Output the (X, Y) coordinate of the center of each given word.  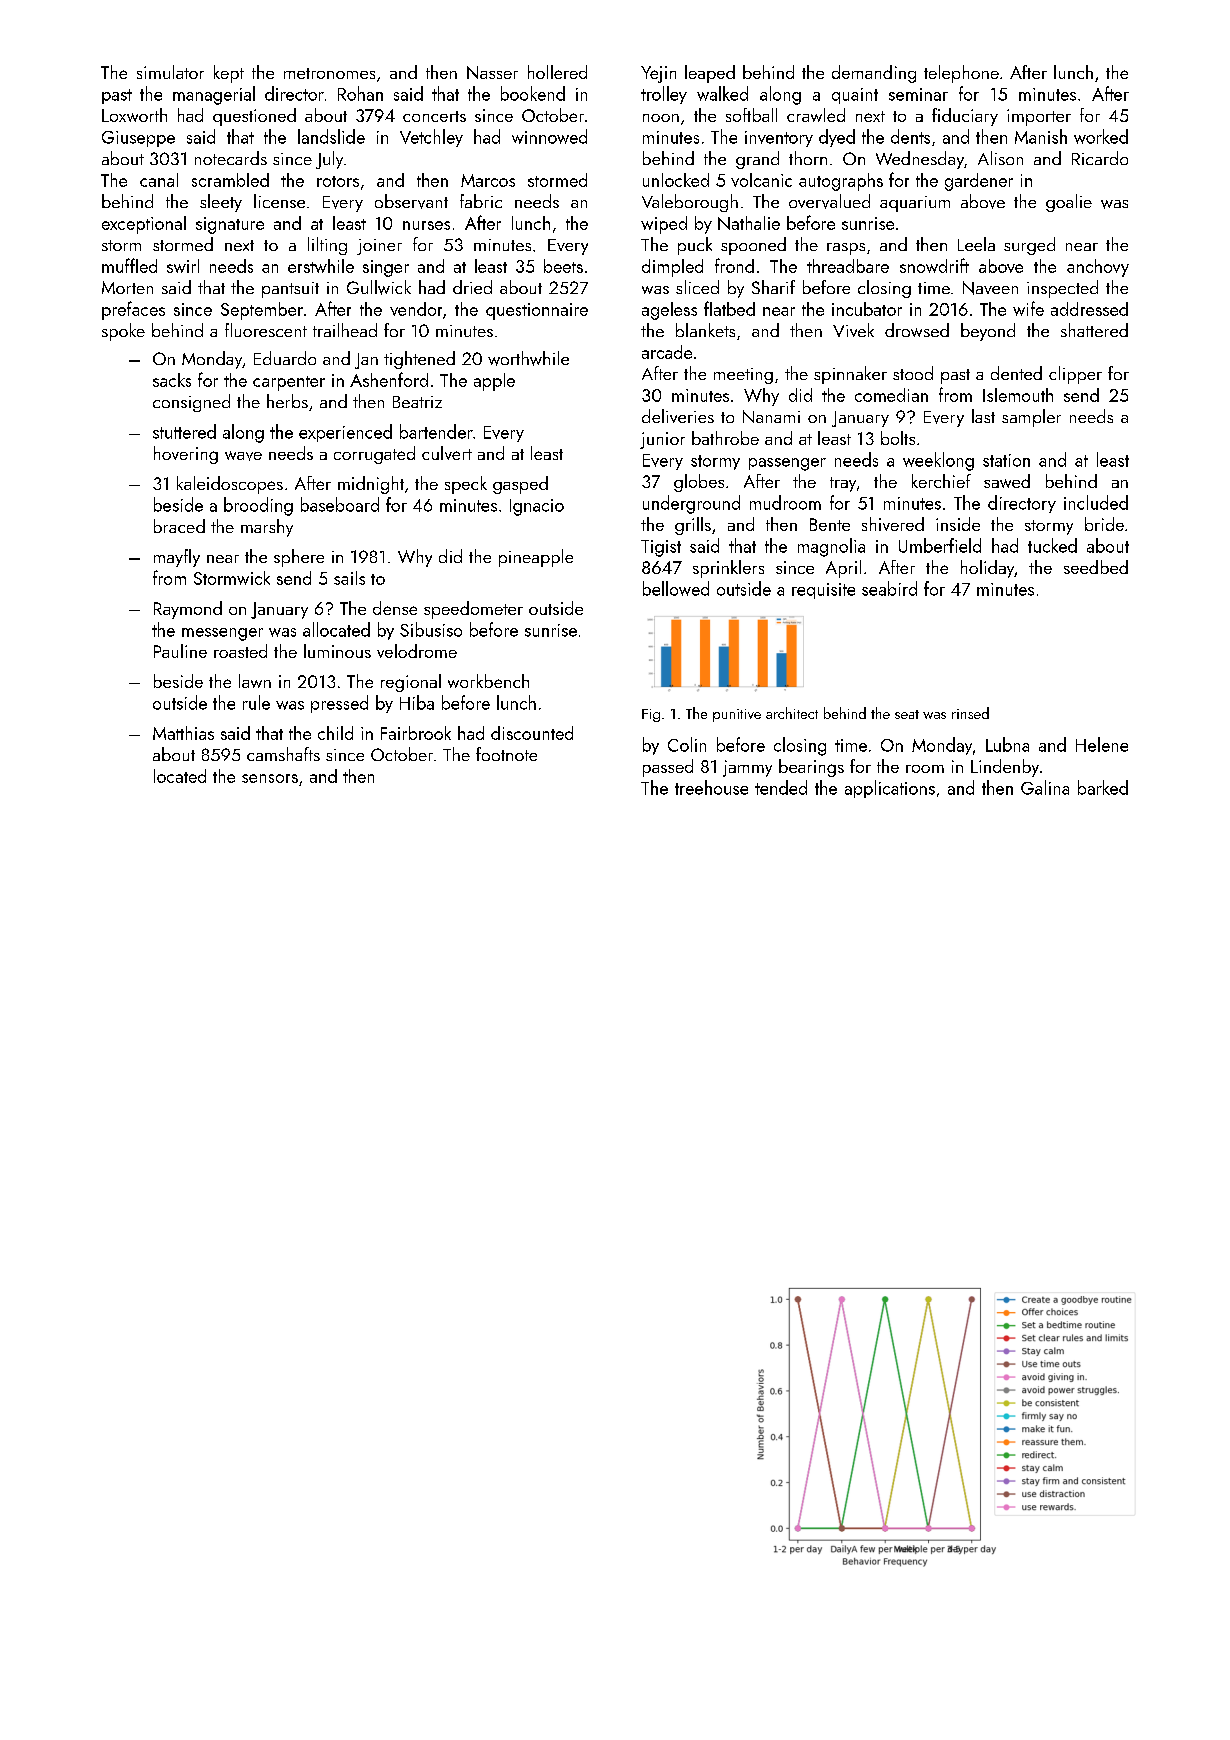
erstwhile (321, 266)
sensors (270, 778)
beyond (988, 332)
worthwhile (528, 358)
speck (466, 485)
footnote (506, 754)
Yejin (658, 74)
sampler (1031, 418)
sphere (299, 558)
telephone (961, 74)
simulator (170, 72)
